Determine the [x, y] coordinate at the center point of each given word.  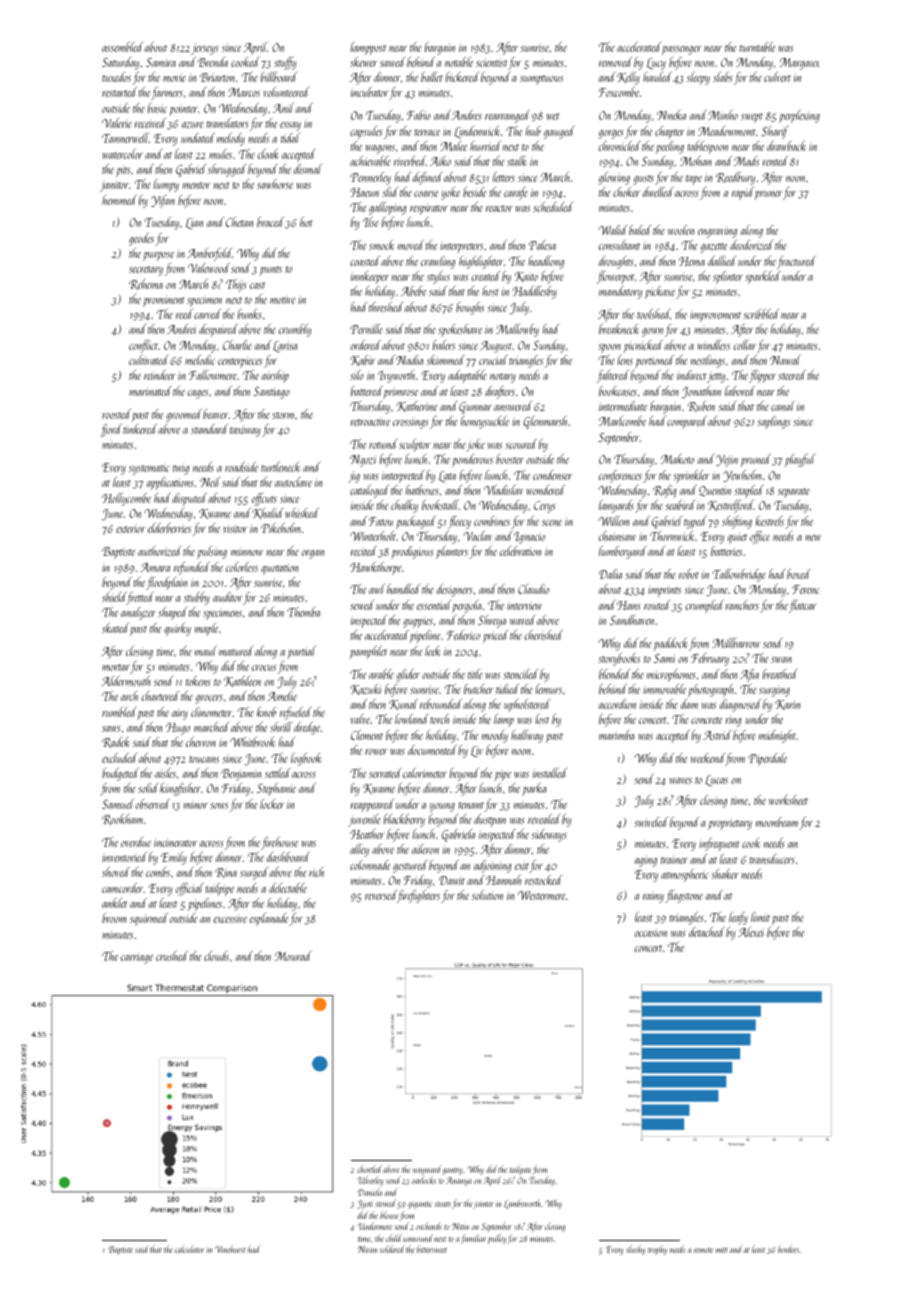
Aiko [440, 161]
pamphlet [368, 652]
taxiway [245, 431]
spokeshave [460, 330]
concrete [706, 720]
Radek [116, 742]
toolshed [654, 314]
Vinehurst [230, 1249]
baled [640, 230]
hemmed [119, 200]
